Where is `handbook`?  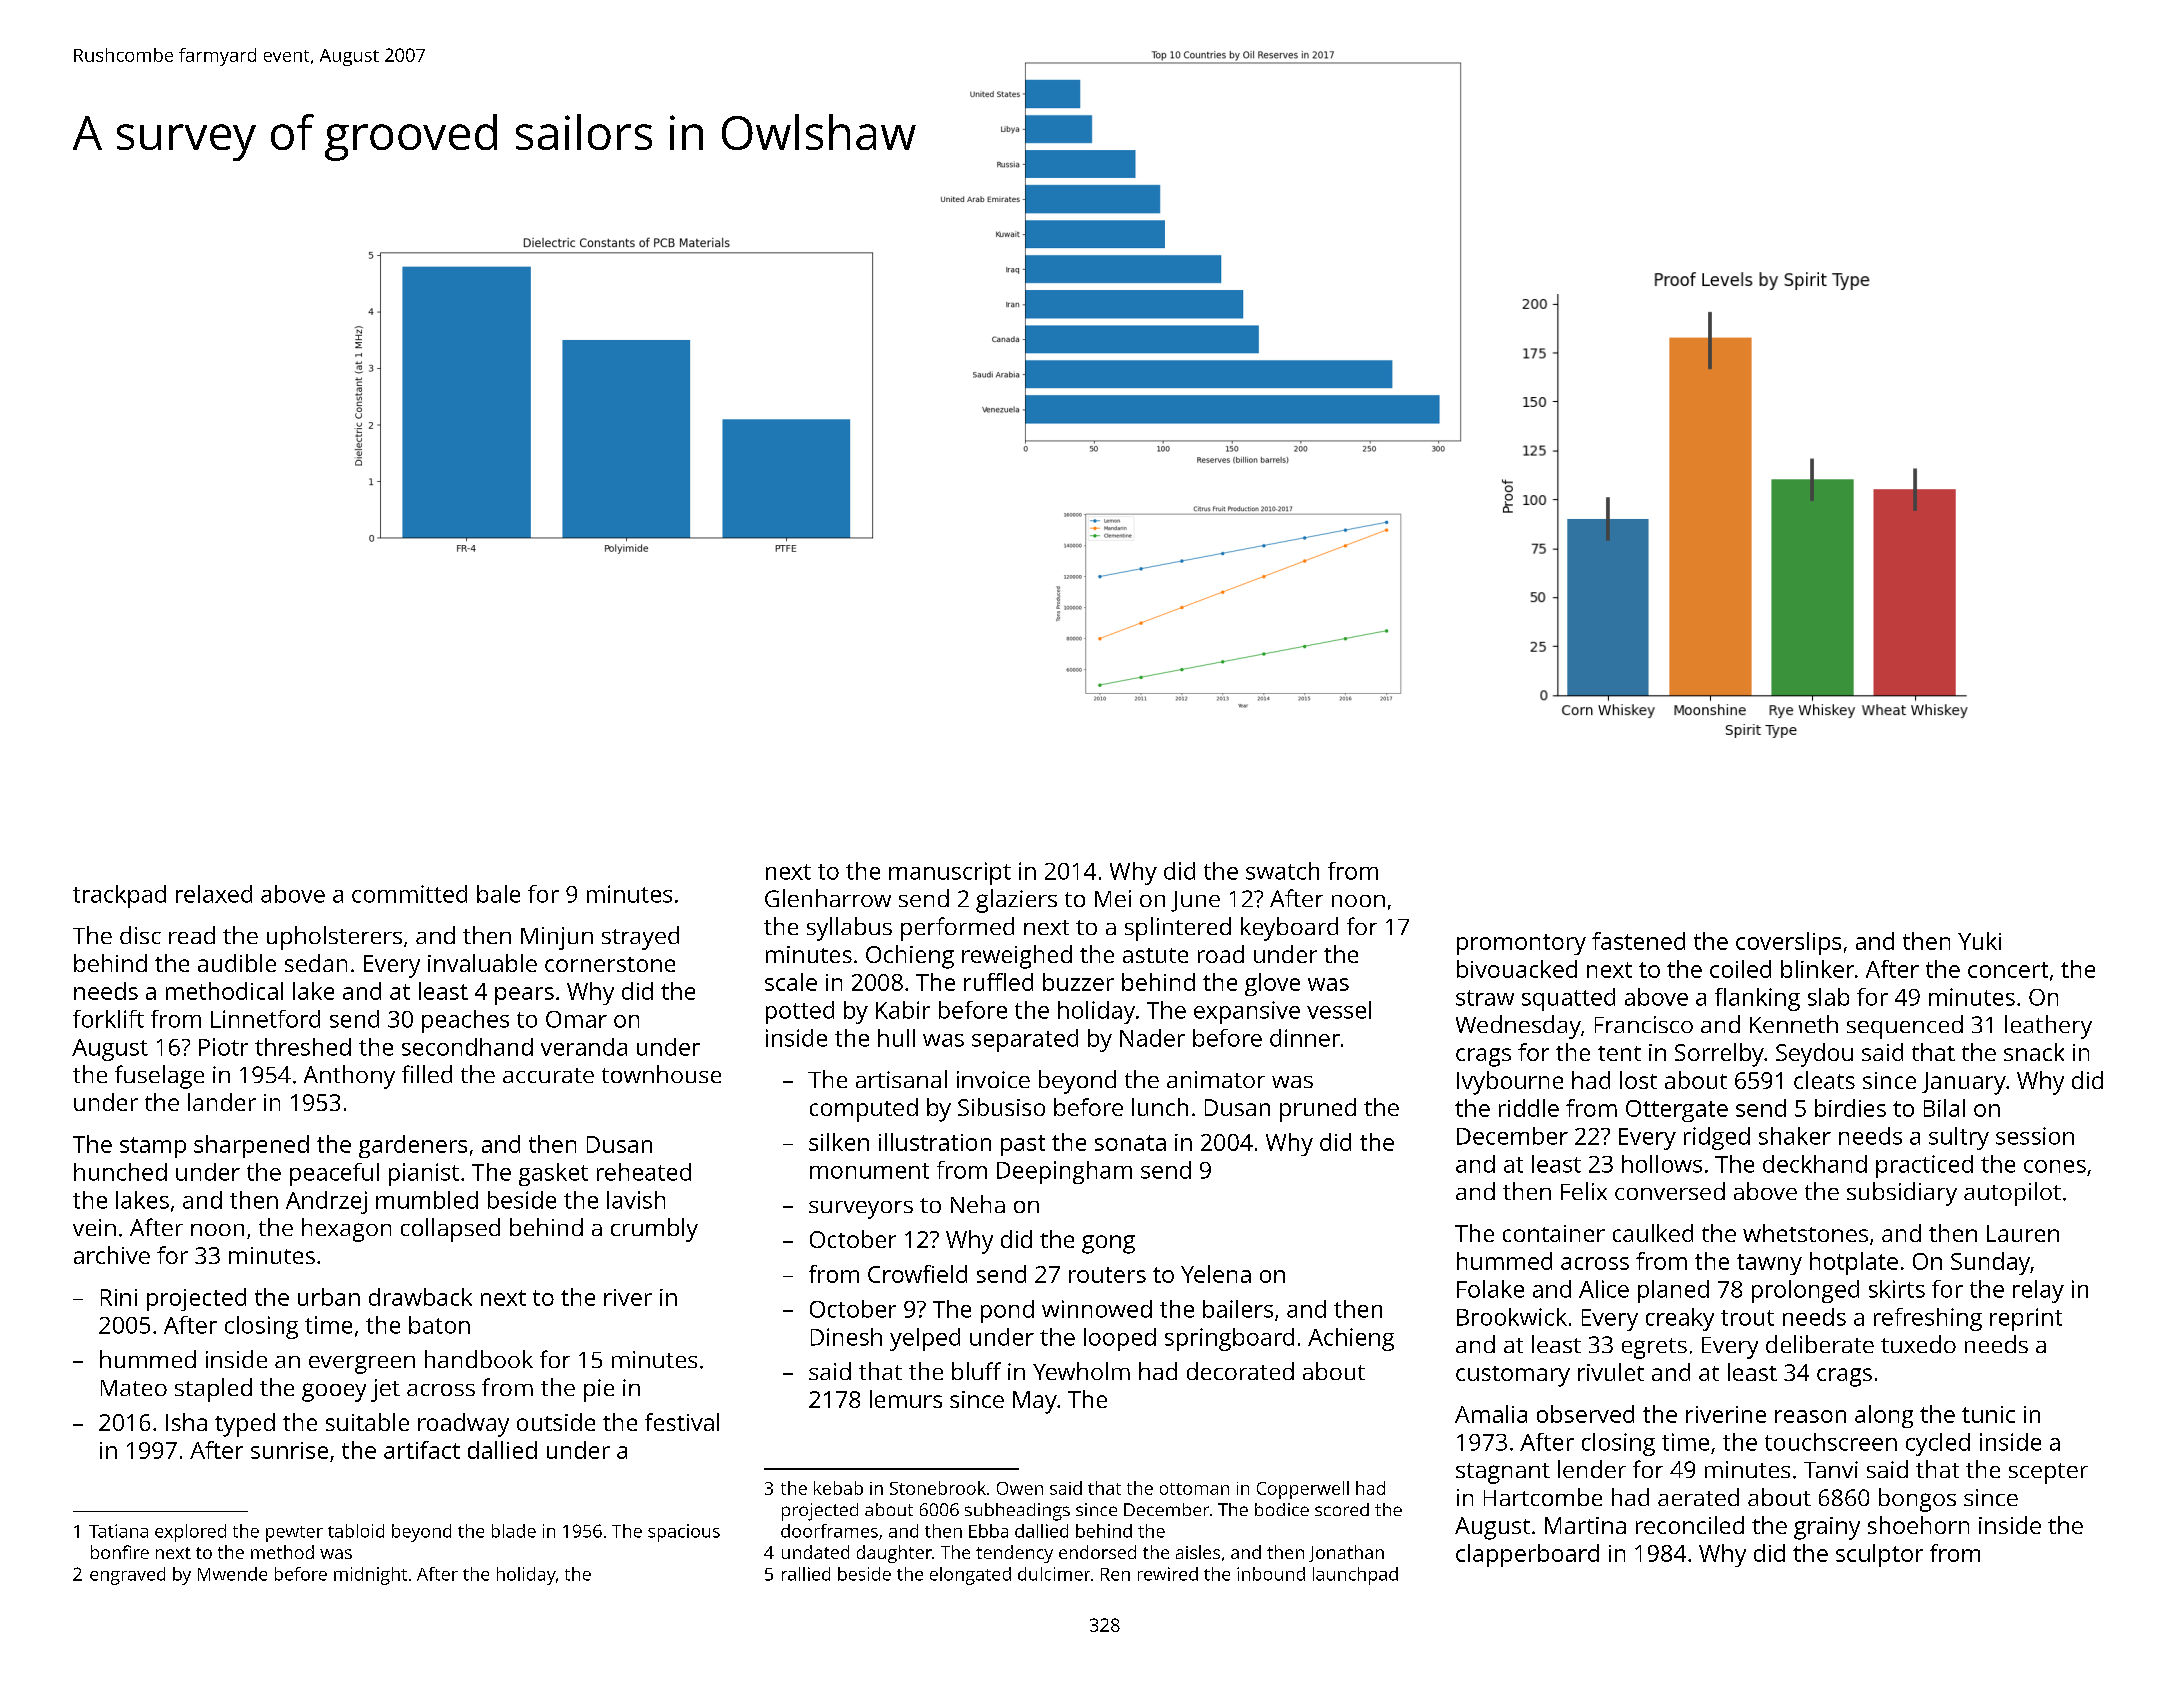 handbook is located at coordinates (479, 1359).
